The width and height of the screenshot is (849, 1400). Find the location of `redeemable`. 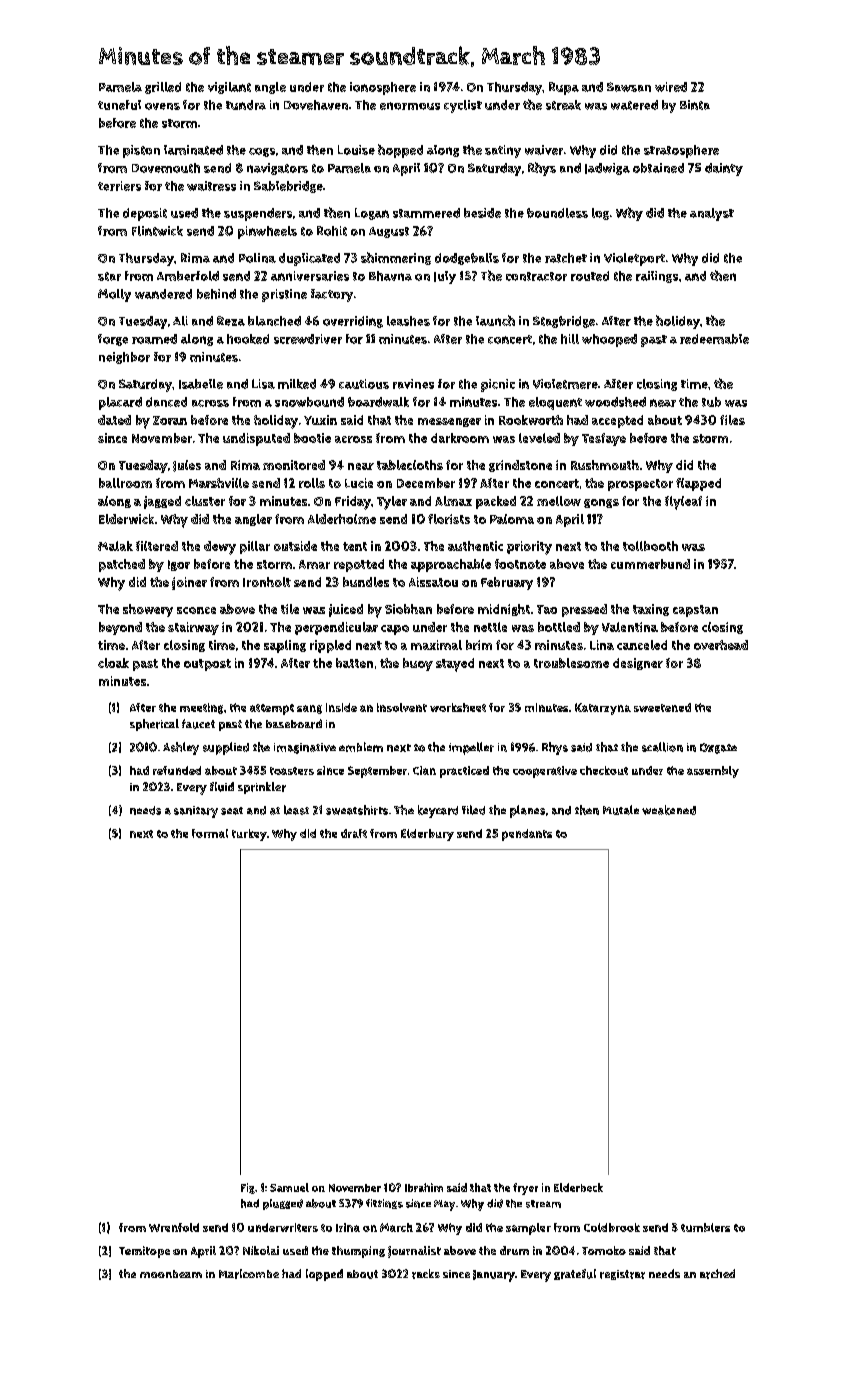

redeemable is located at coordinates (714, 339).
